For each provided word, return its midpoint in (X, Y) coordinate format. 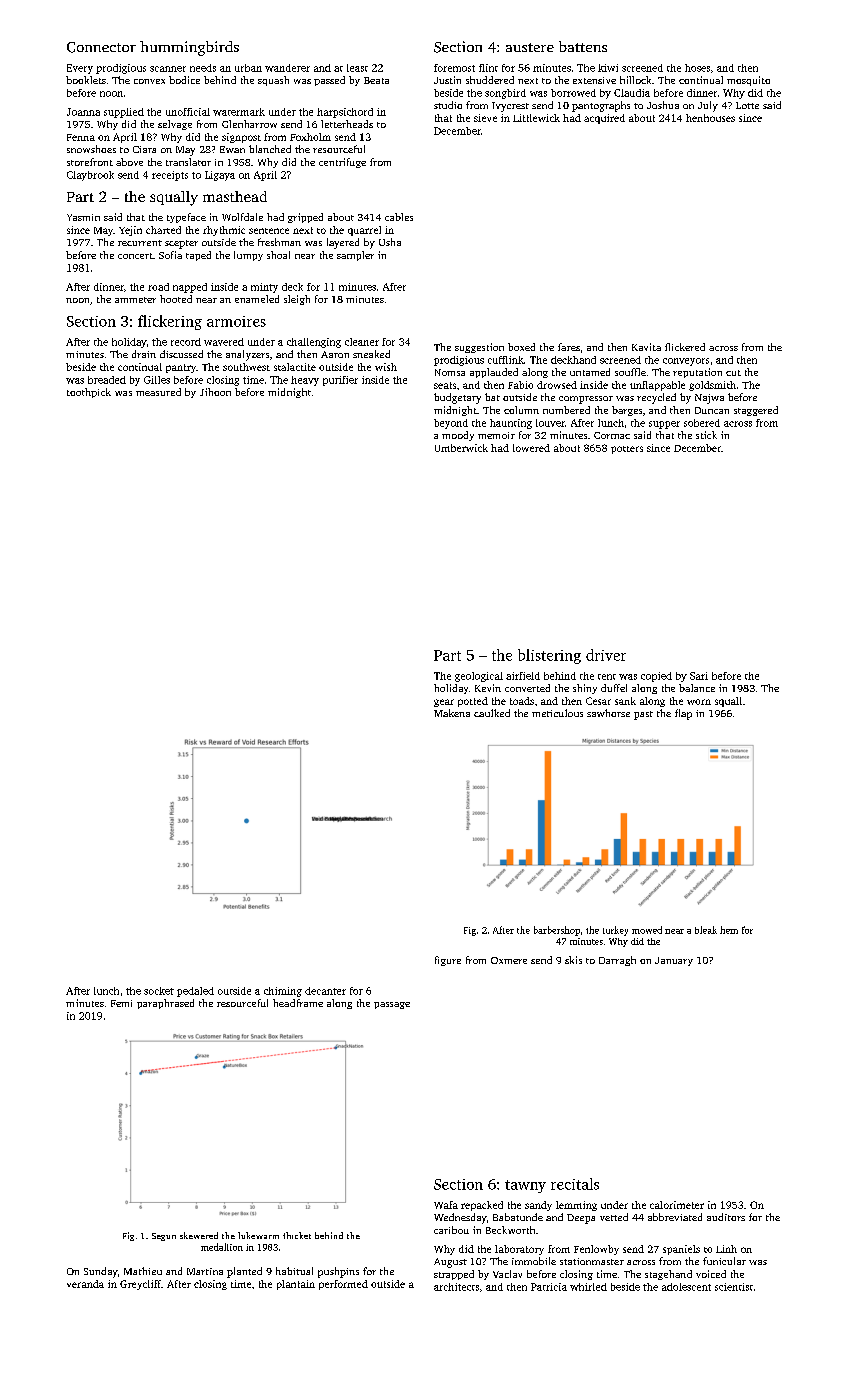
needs (203, 68)
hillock (635, 80)
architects (456, 1287)
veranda (85, 1284)
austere (530, 47)
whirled (588, 1287)
